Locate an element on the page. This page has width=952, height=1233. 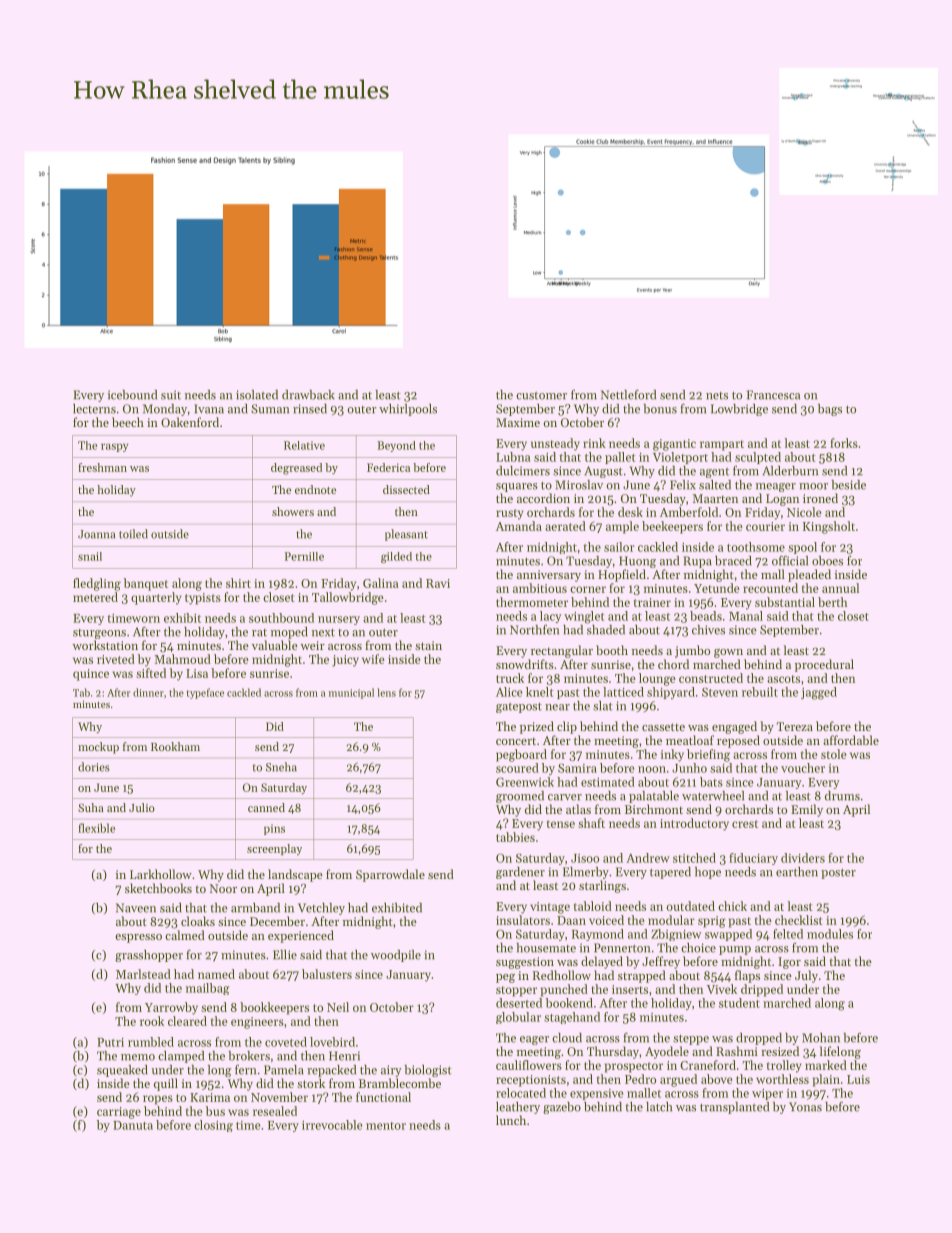
municipal is located at coordinates (351, 693).
